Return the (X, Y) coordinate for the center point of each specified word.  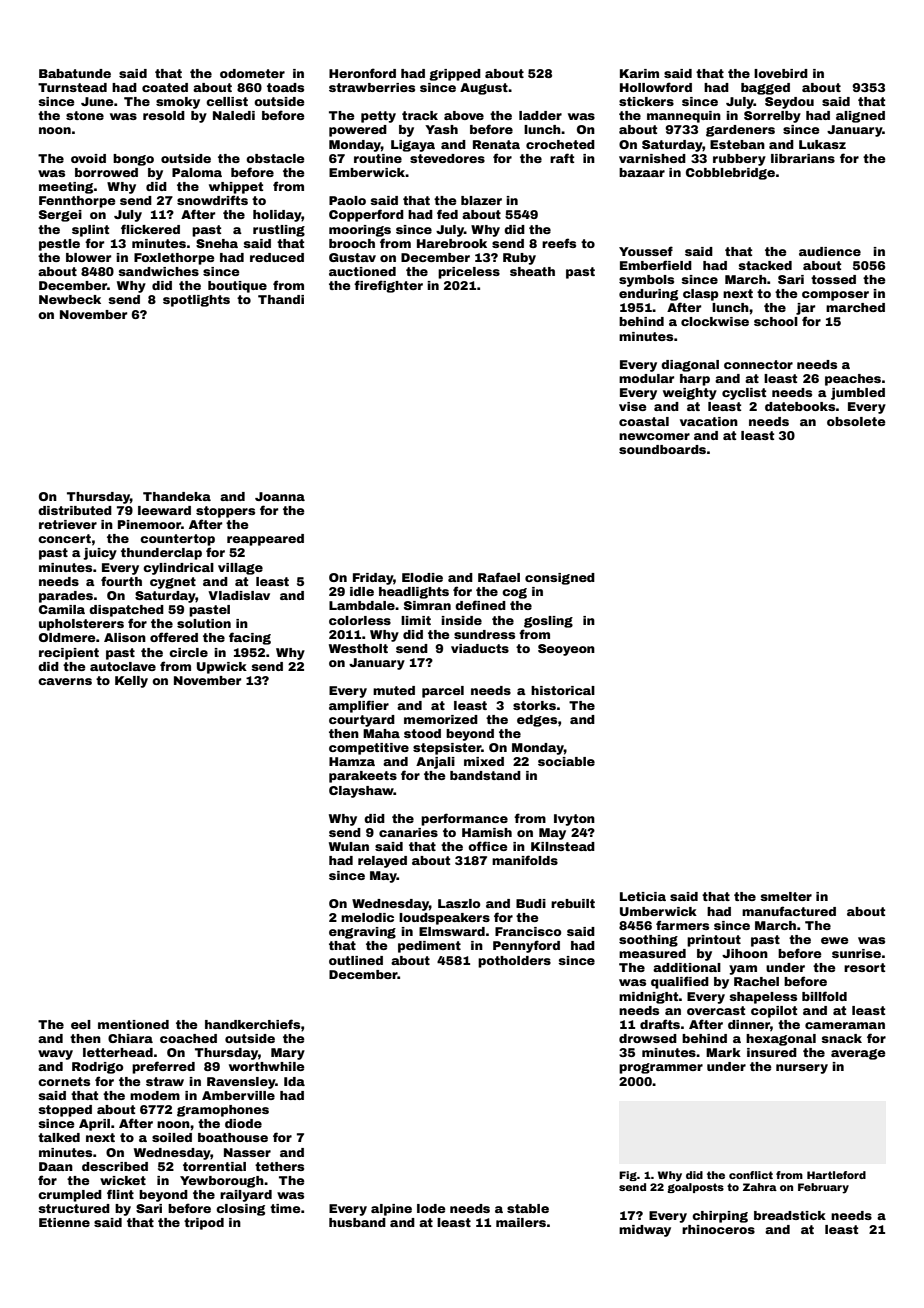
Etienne (64, 1222)
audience (830, 251)
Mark (723, 1052)
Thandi (281, 299)
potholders (514, 962)
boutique (237, 287)
